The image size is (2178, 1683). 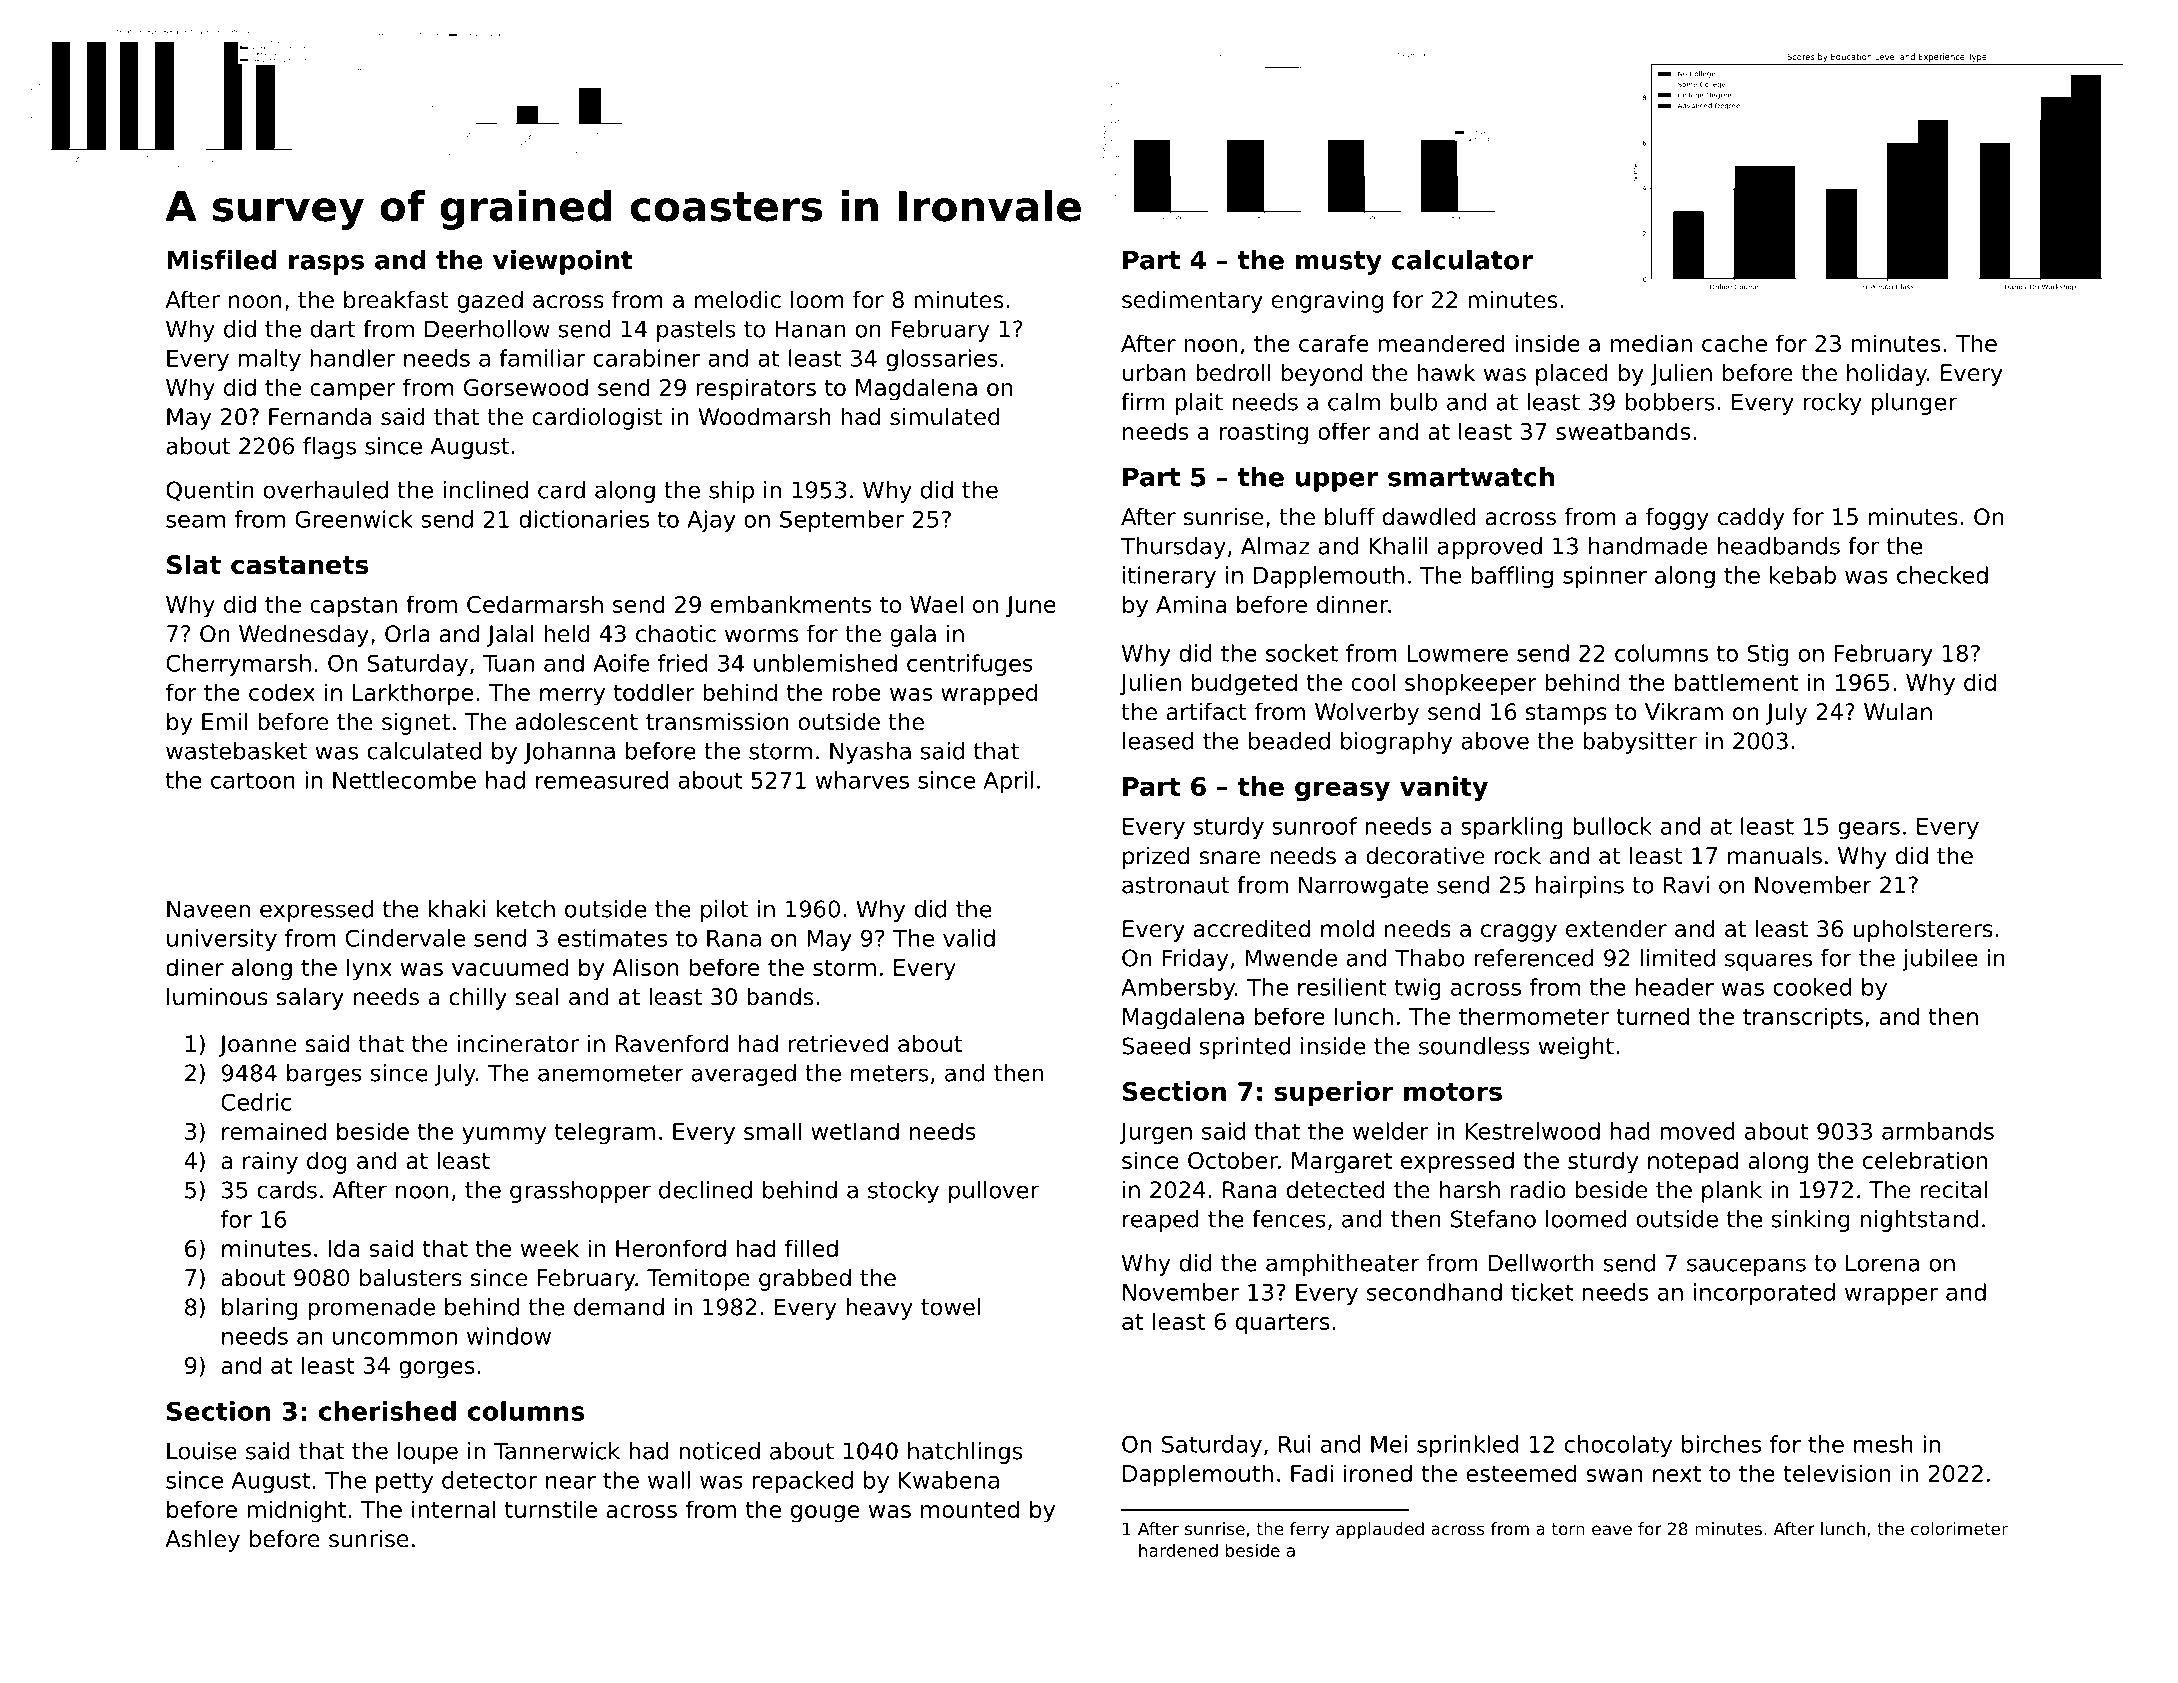 I want to click on Jurgen, so click(x=1156, y=1133).
